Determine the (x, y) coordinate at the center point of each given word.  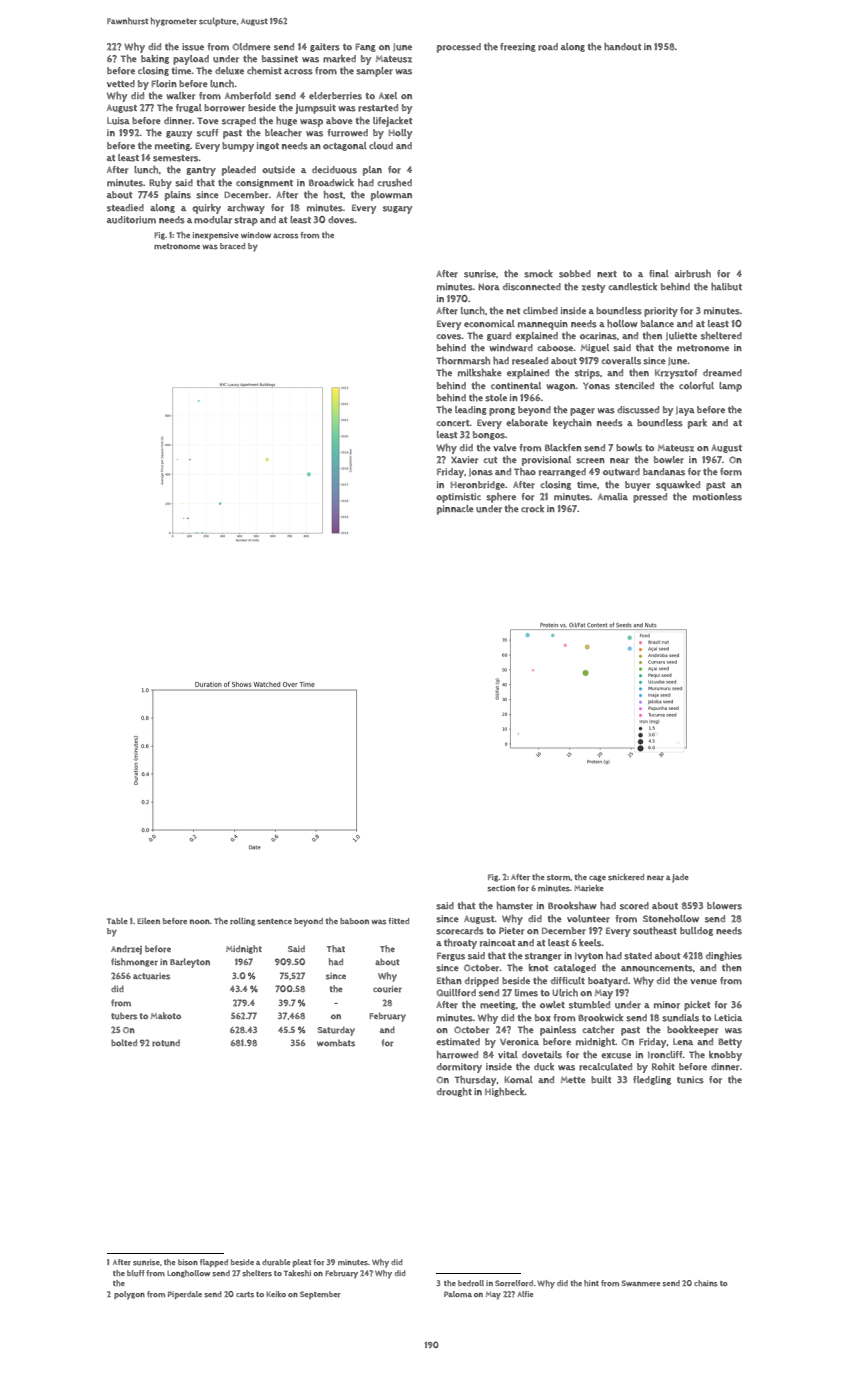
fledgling (652, 1080)
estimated (458, 1042)
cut (490, 460)
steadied (125, 208)
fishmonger (134, 962)
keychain (572, 424)
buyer (637, 486)
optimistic (458, 498)
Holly (400, 134)
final (659, 273)
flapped (214, 1263)
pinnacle (455, 510)
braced (232, 246)
